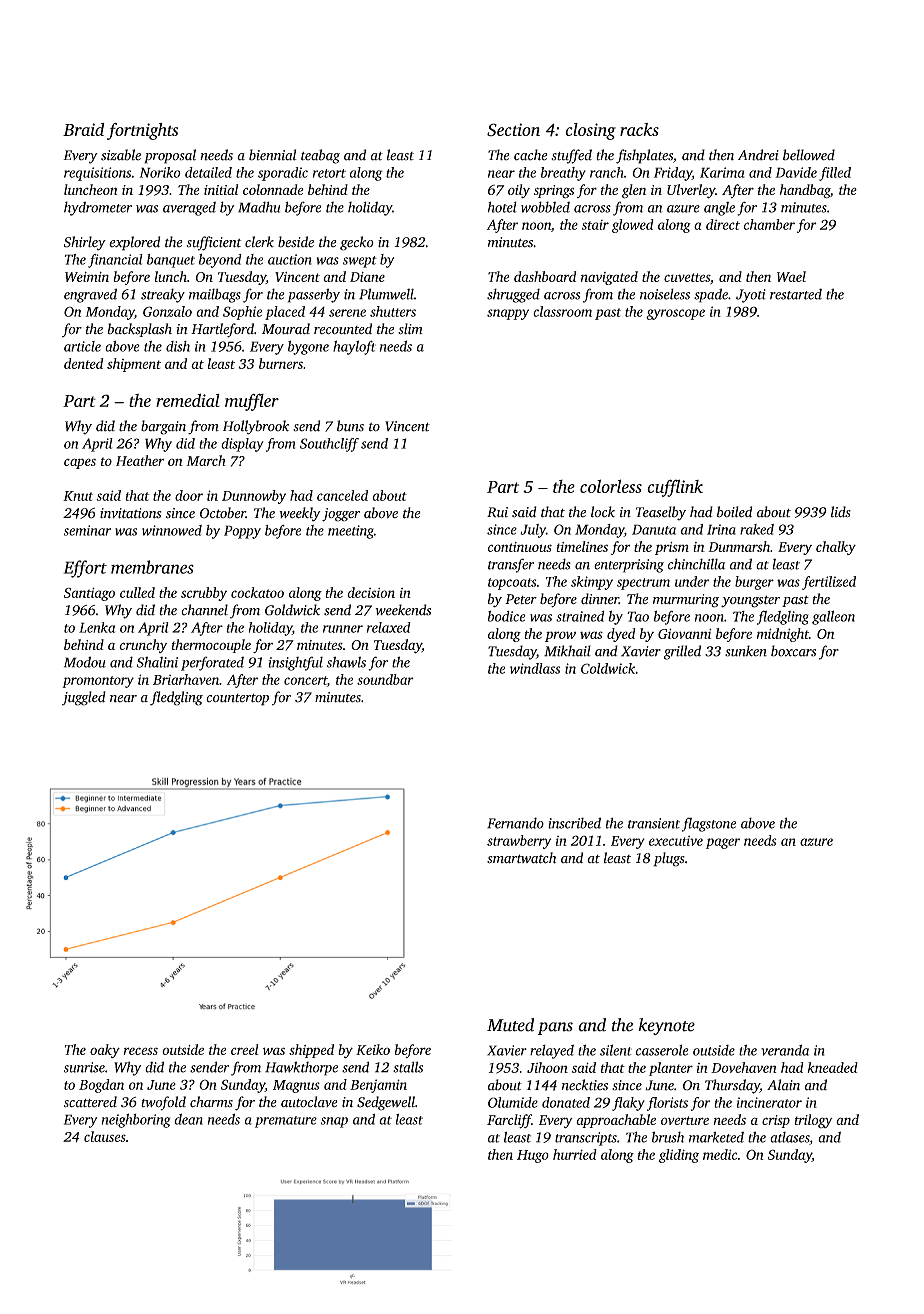 This page has height=1314, width=924. Describe the element at coordinates (562, 311) in the page. I see `classroom` at that location.
